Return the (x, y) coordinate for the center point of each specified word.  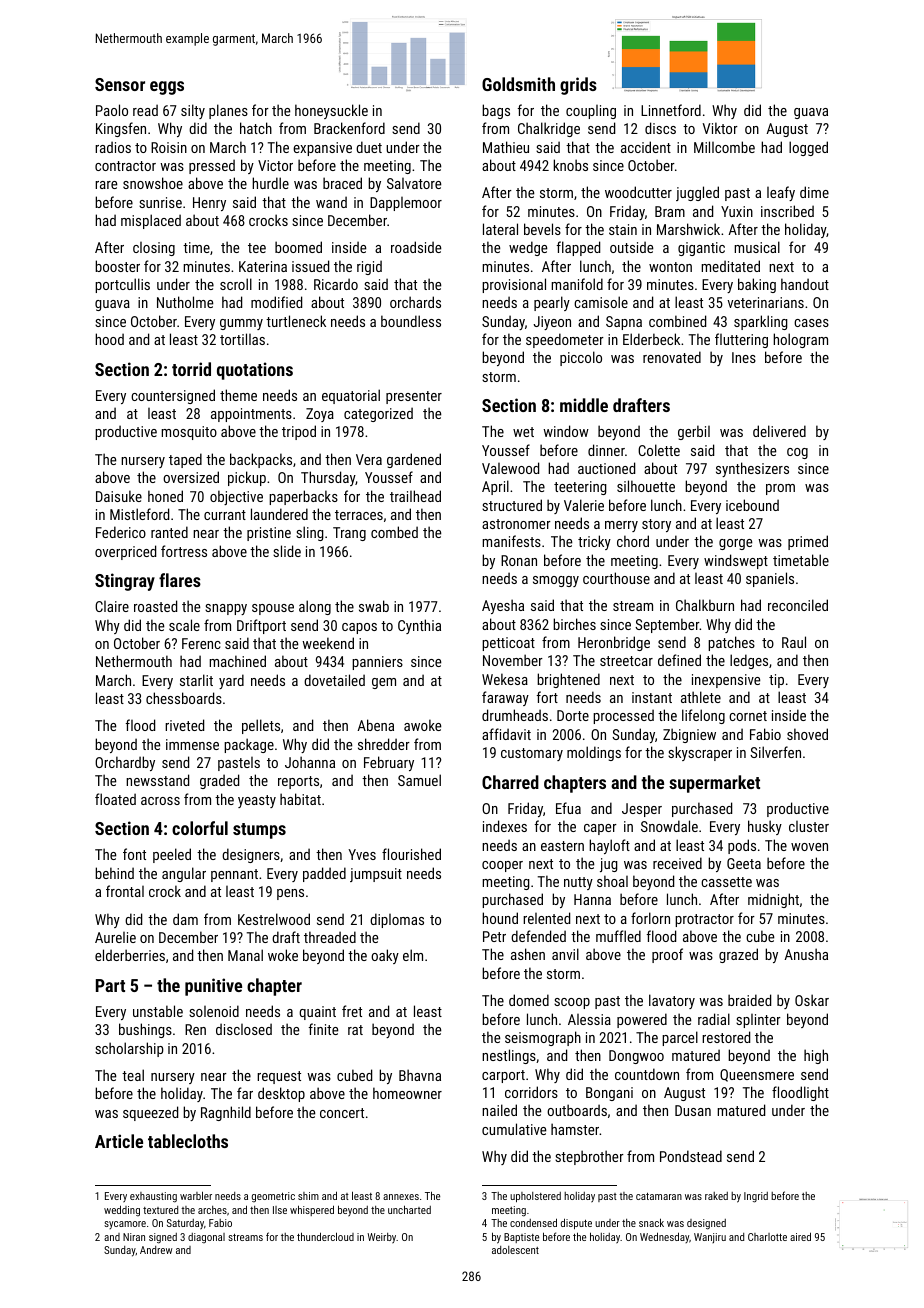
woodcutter (638, 192)
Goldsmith (518, 84)
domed (529, 1000)
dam (185, 919)
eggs (167, 88)
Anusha (806, 954)
